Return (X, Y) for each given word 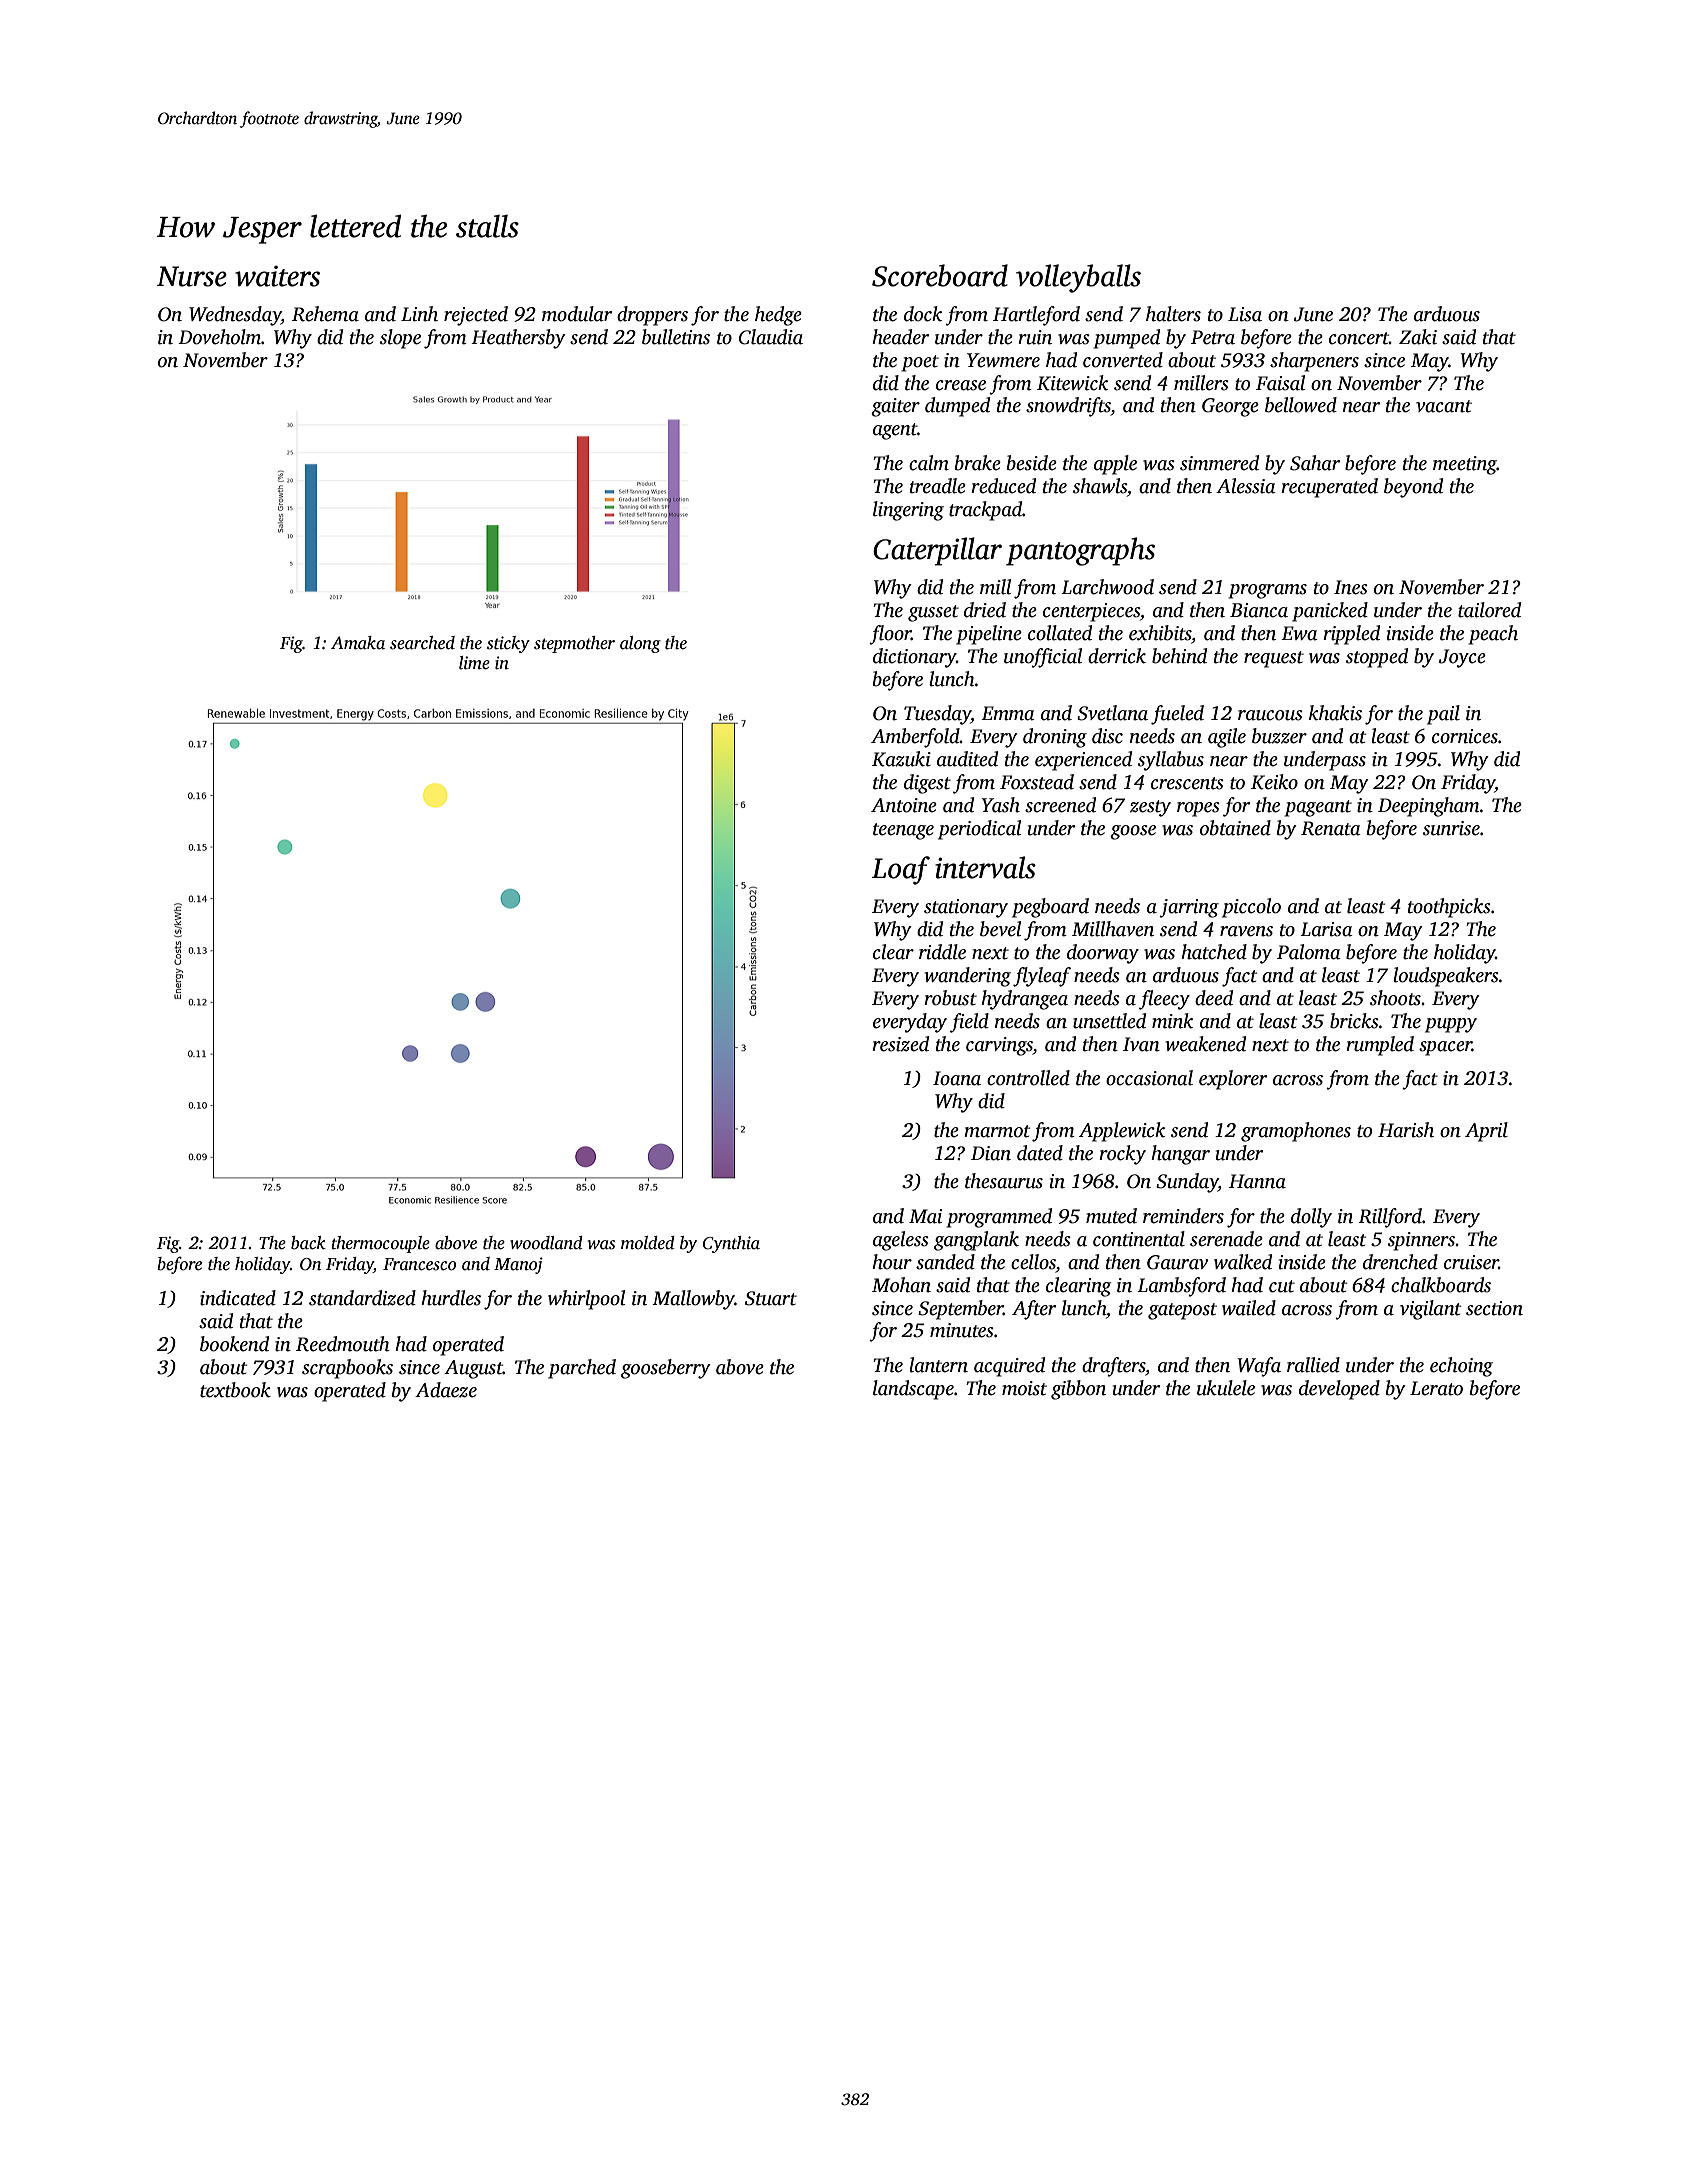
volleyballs (1078, 278)
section (1494, 1308)
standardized (362, 1298)
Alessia (1246, 486)
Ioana (957, 1078)
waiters (277, 276)
